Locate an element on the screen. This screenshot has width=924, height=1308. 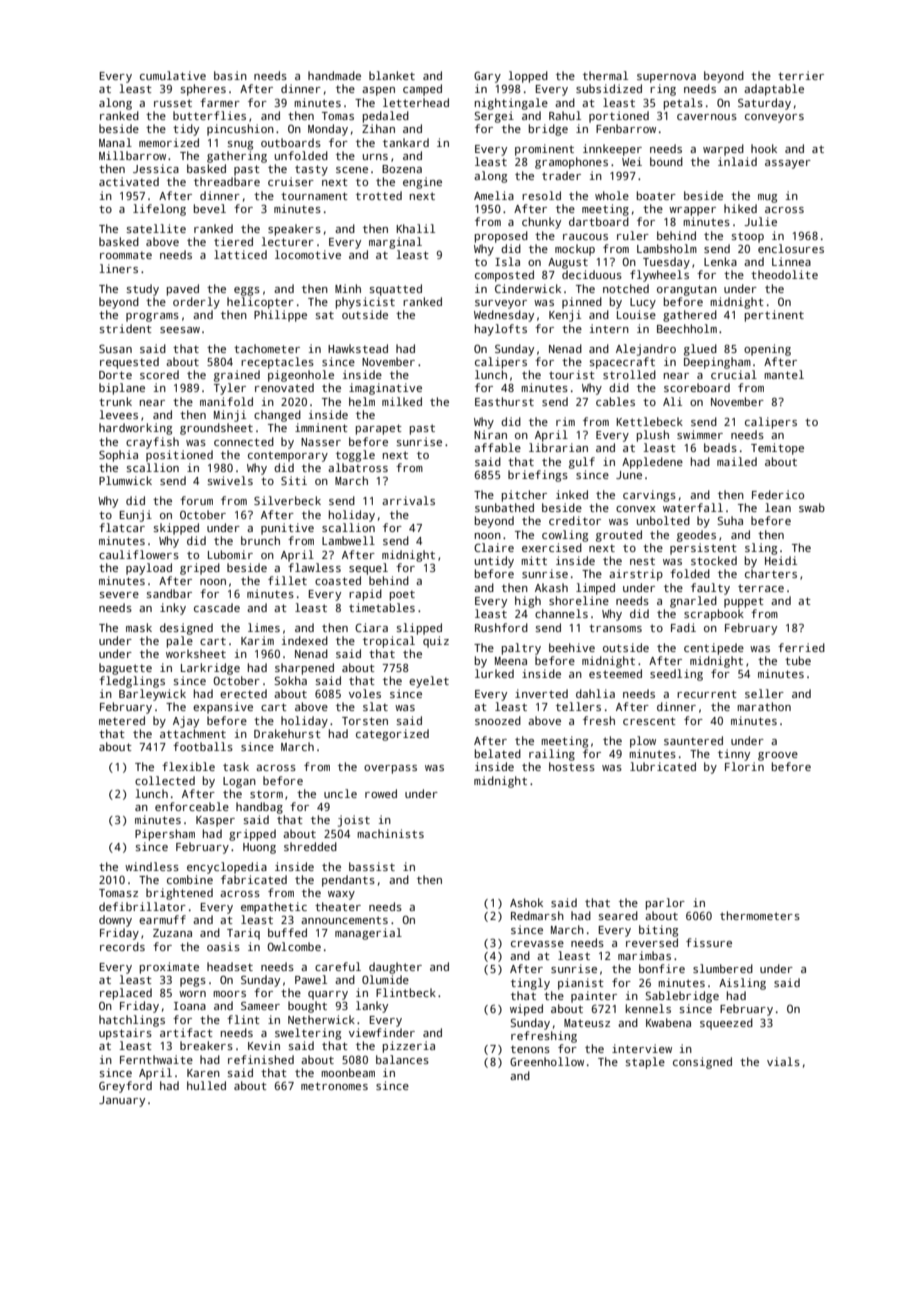
cauliflowers is located at coordinates (139, 554).
